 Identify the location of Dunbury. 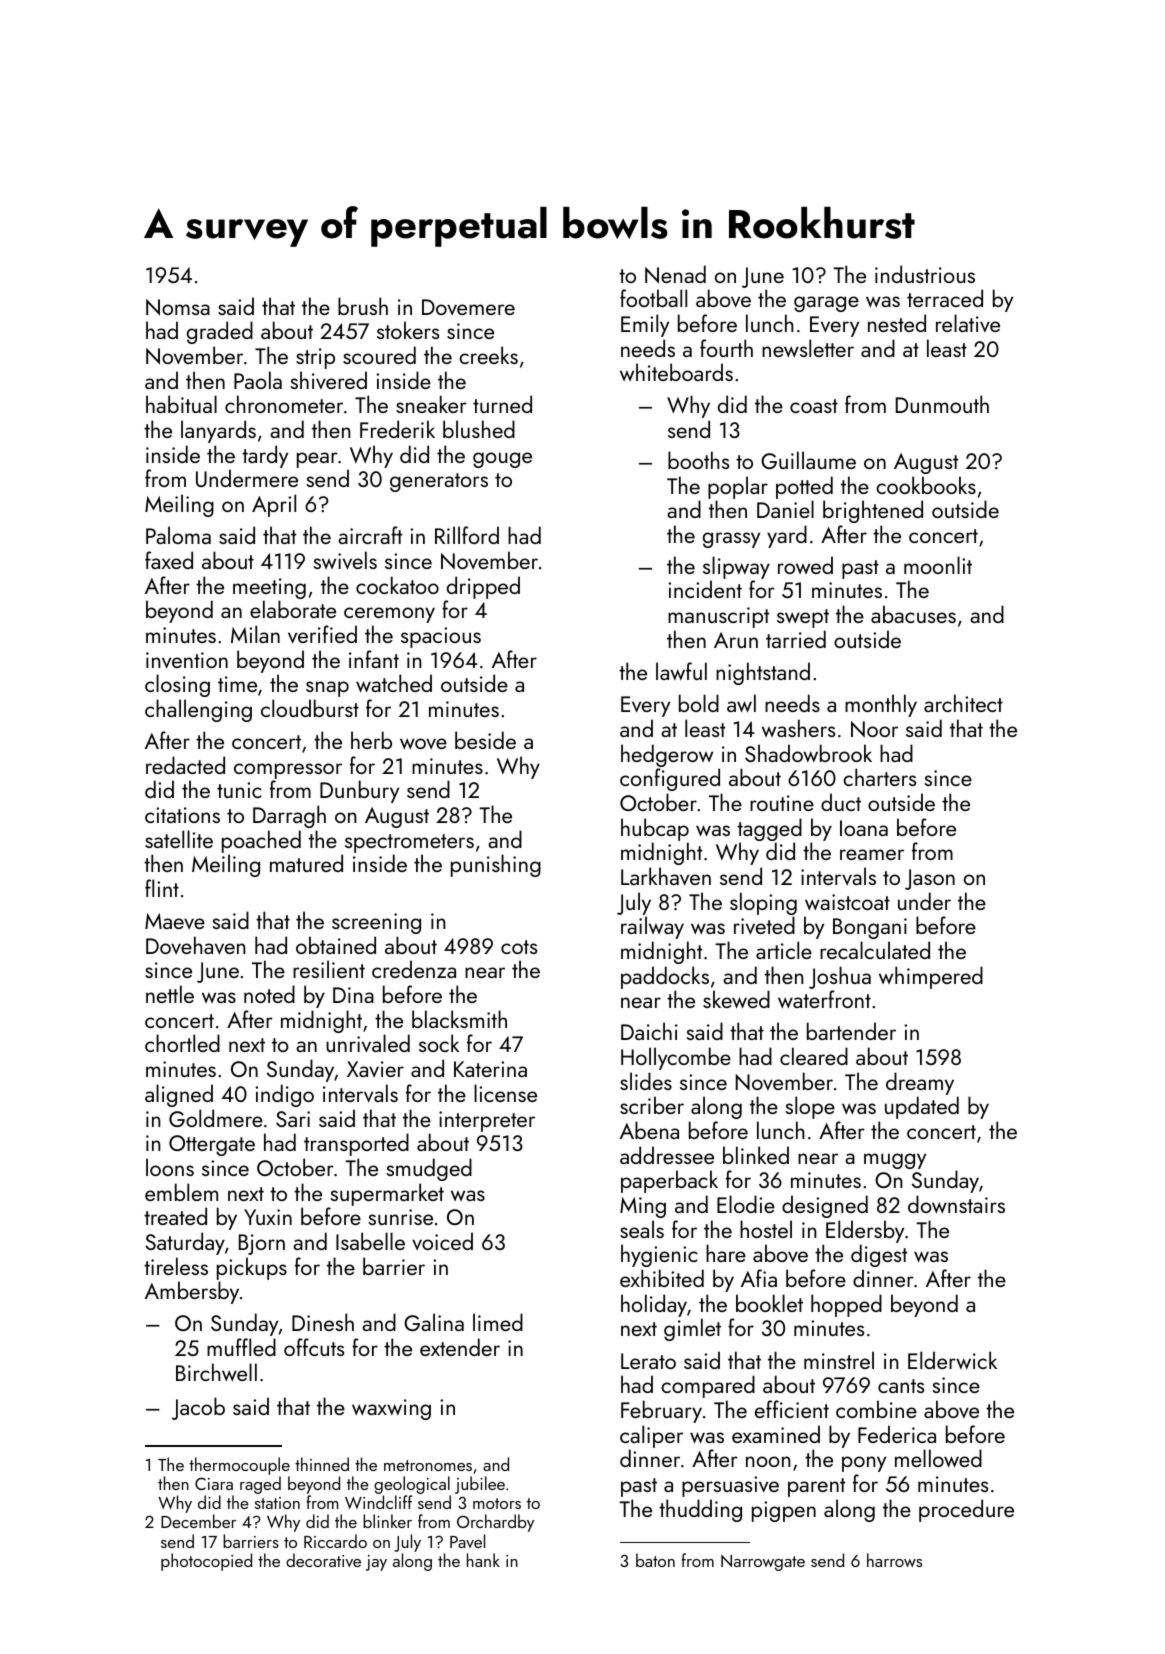
(359, 791).
